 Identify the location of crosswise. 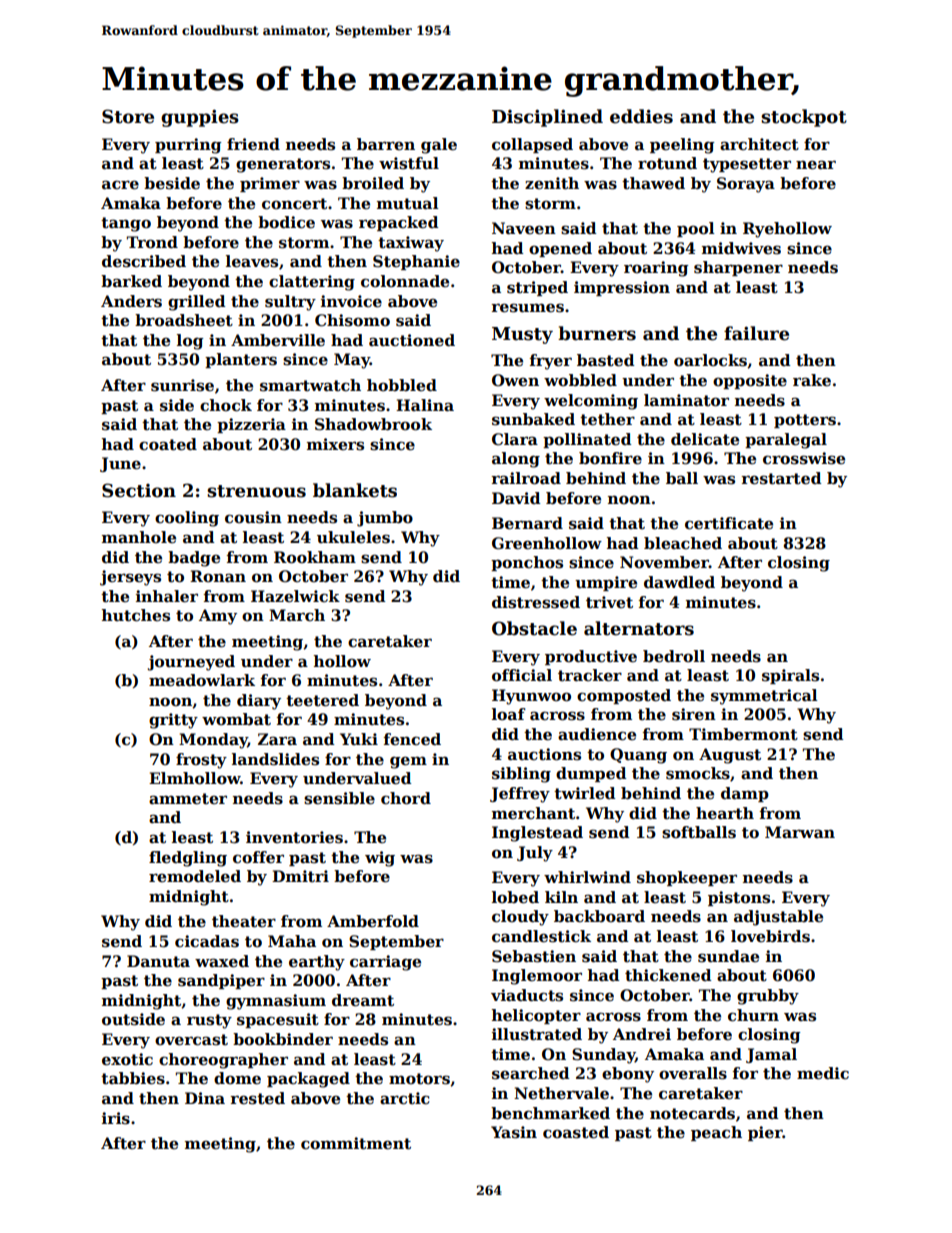
(804, 458).
